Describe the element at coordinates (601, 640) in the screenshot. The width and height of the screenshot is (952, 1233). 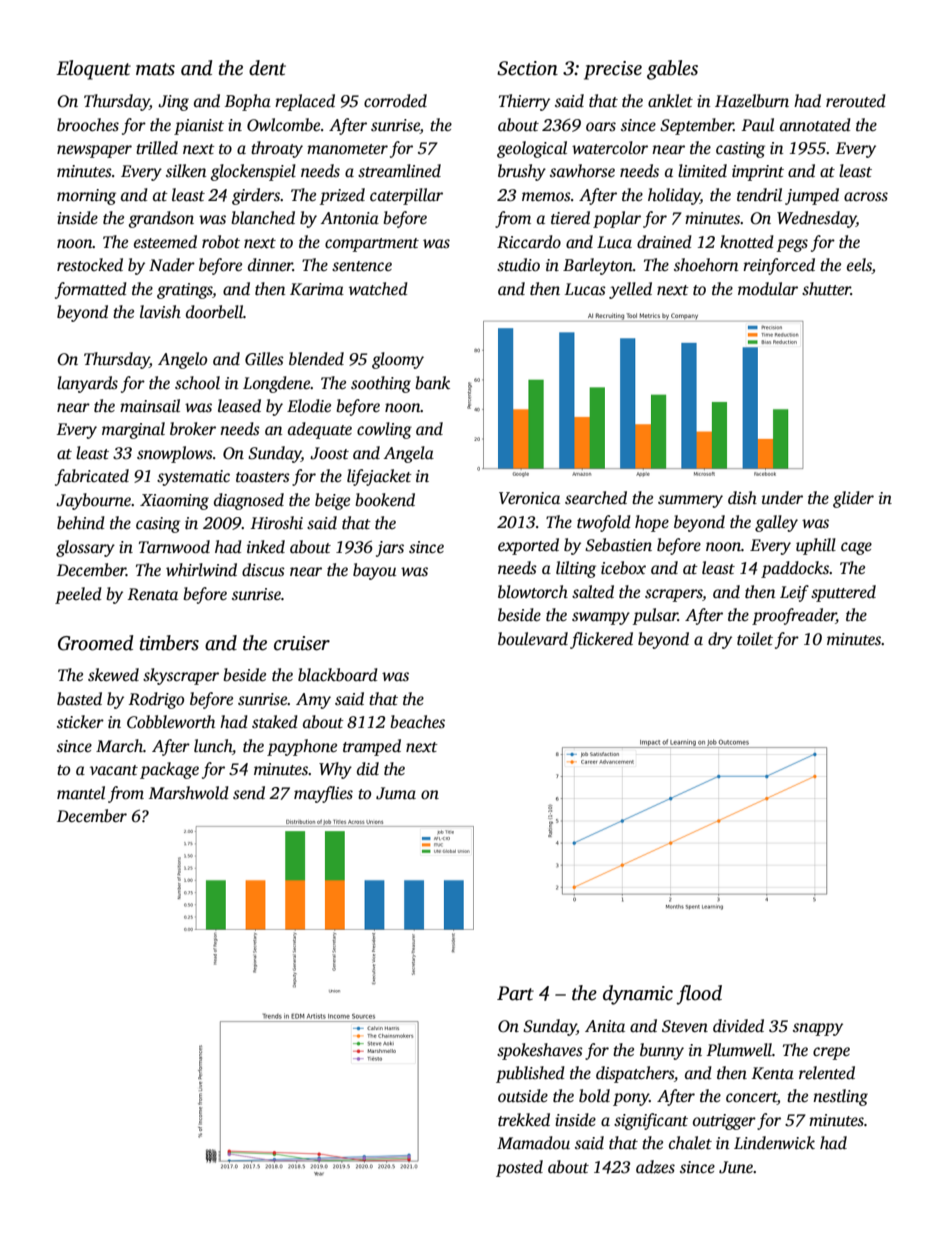
I see `flickered` at that location.
